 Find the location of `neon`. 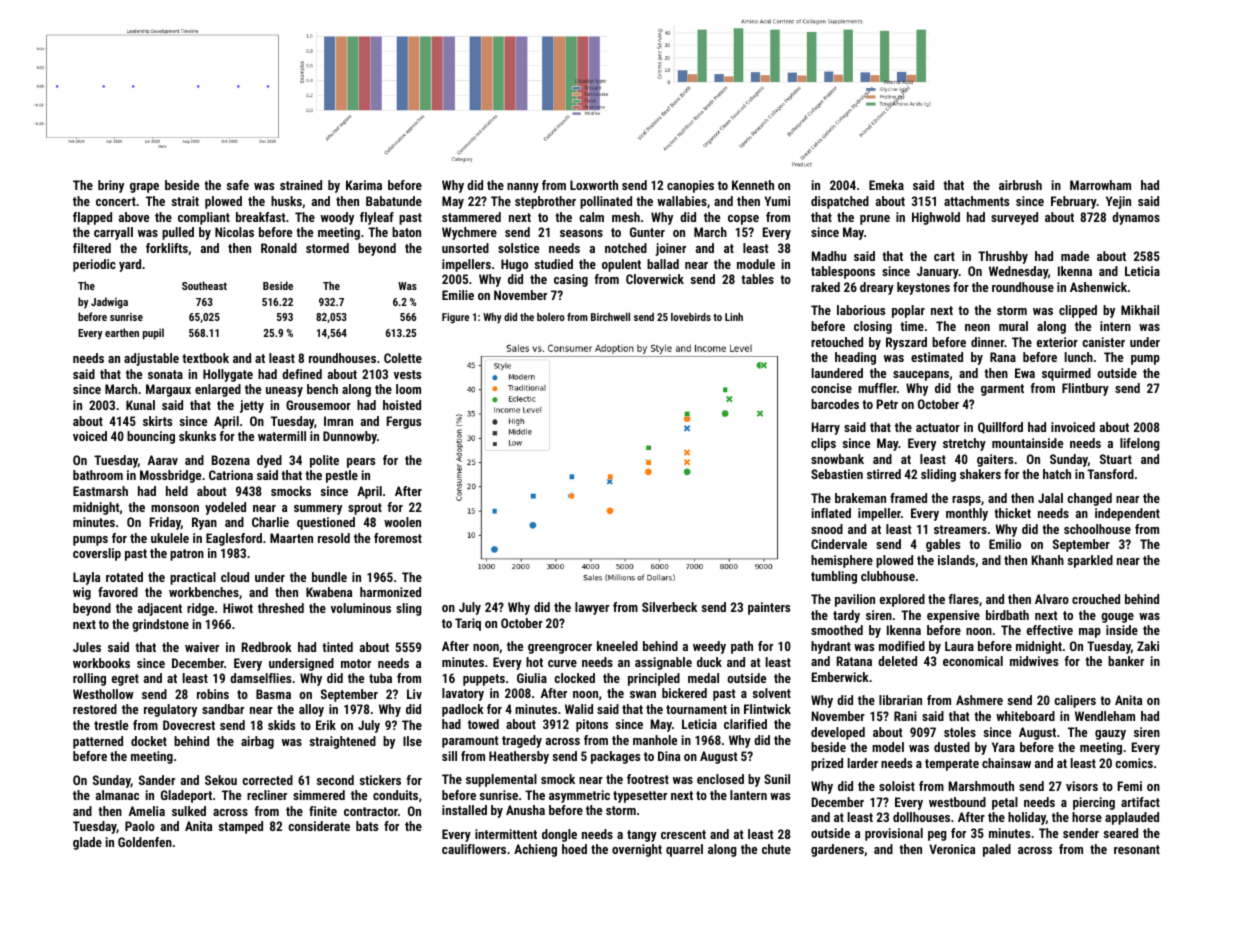

neon is located at coordinates (977, 327).
